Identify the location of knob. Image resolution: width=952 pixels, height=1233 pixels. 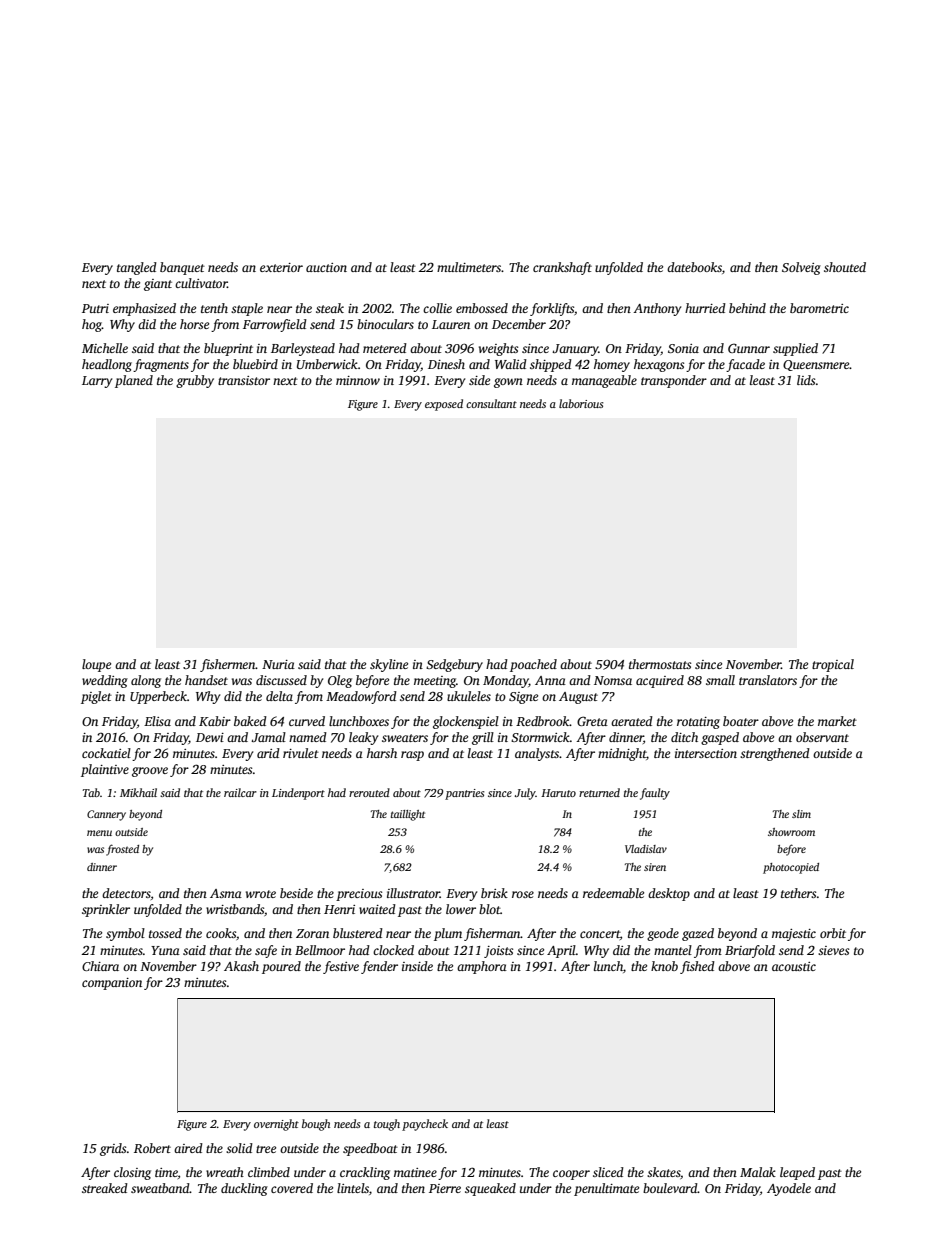
(664, 966).
